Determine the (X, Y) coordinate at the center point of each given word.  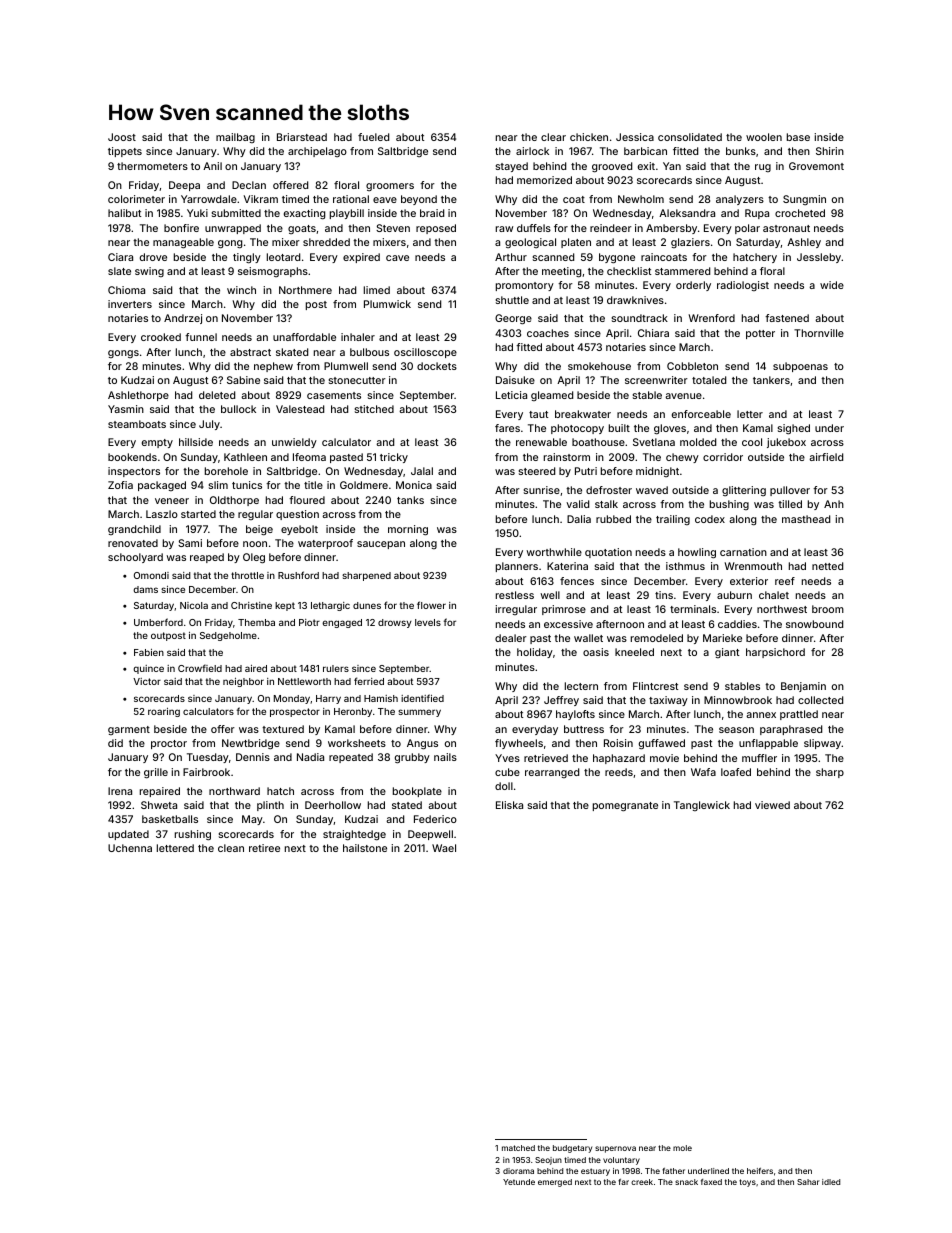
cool (752, 442)
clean (231, 848)
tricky (394, 458)
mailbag (235, 138)
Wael (444, 848)
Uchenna (130, 848)
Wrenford (711, 318)
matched (518, 1148)
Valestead (300, 409)
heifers (760, 1171)
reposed (436, 229)
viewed (772, 805)
